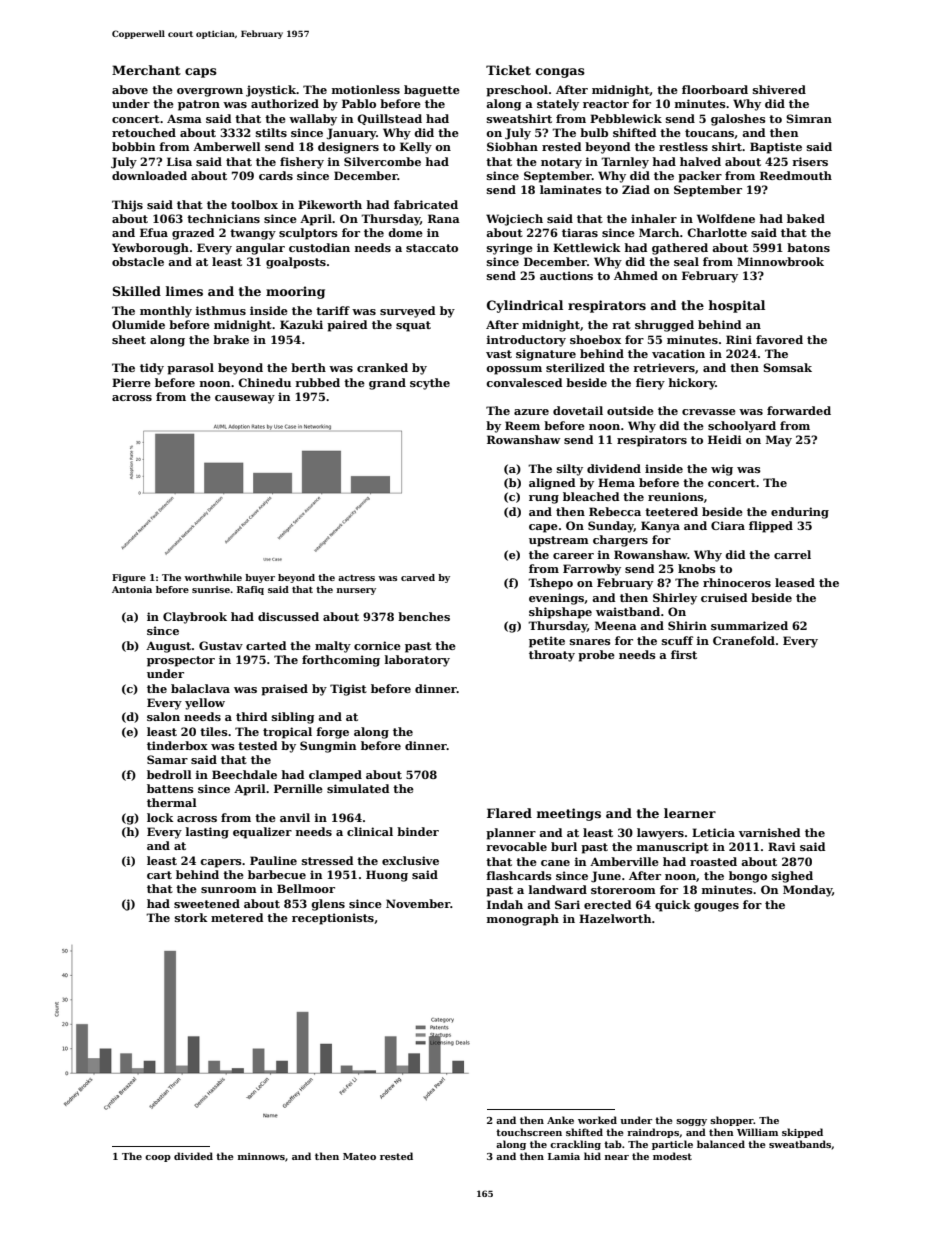 Image resolution: width=952 pixels, height=1233 pixels. What do you see at coordinates (626, 118) in the document?
I see `Pebblewick` at bounding box center [626, 118].
